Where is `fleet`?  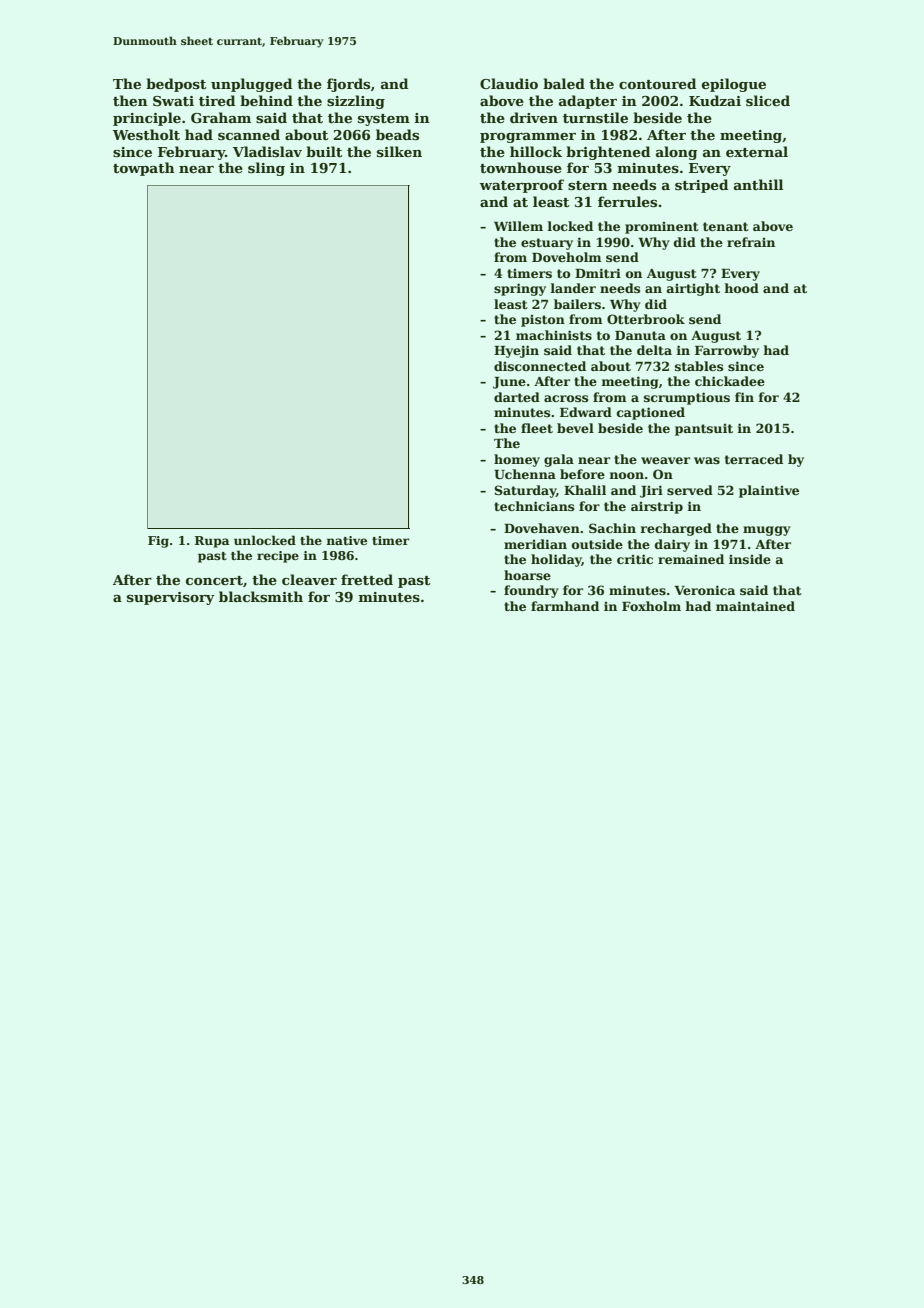
fleet is located at coordinates (537, 428).
